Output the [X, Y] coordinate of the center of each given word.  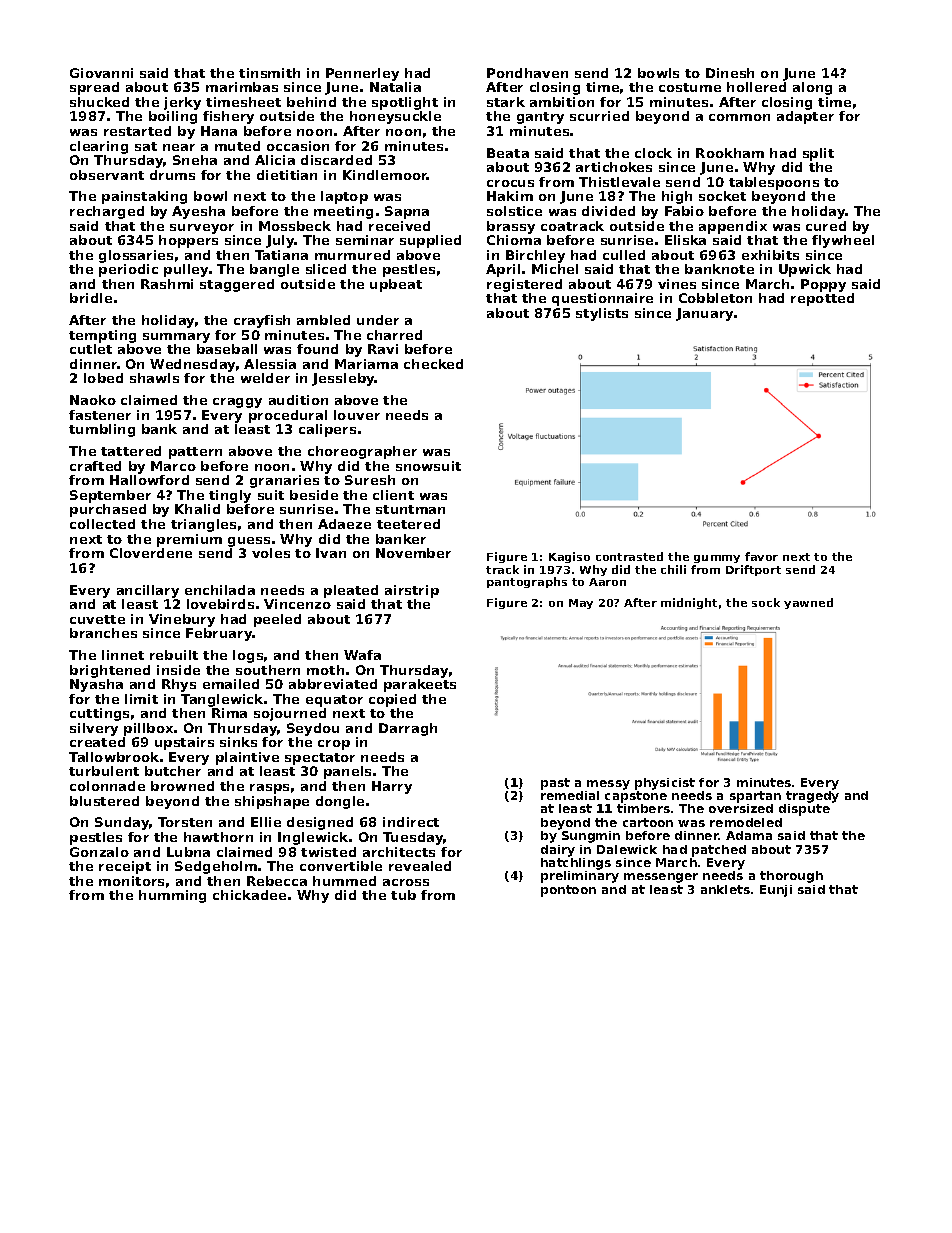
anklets [725, 889]
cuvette [97, 619]
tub [403, 895]
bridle [91, 298]
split [818, 154]
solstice [514, 211]
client [393, 495]
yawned [808, 603]
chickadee [249, 895]
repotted [822, 299]
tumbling [102, 430]
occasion [298, 146]
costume [690, 87]
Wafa [362, 655]
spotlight [405, 103]
